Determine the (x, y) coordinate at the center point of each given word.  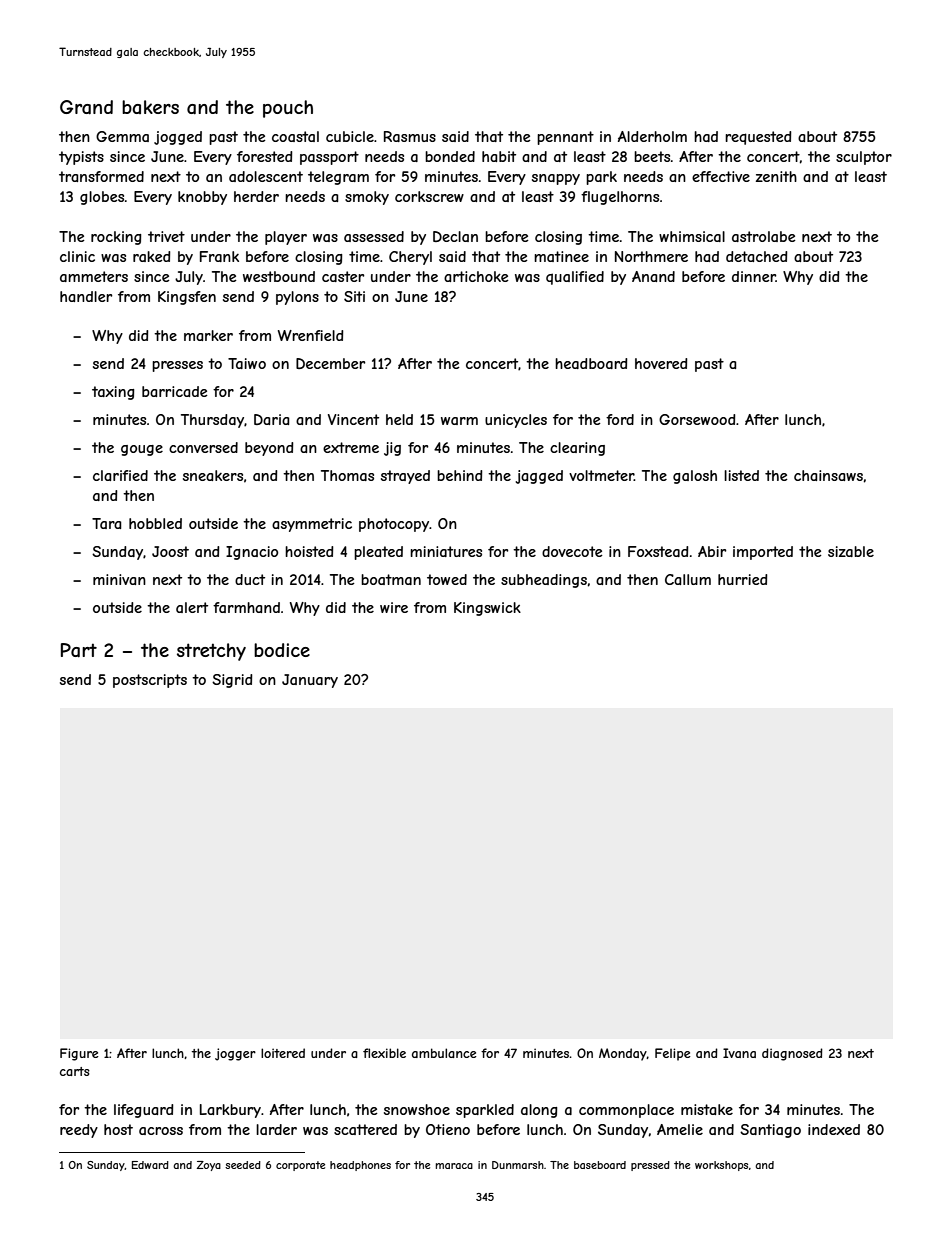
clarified (120, 475)
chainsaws (828, 475)
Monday (623, 1054)
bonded (450, 156)
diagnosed (792, 1054)
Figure (79, 1054)
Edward (150, 1165)
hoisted (309, 551)
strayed (405, 477)
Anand (653, 276)
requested (758, 138)
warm (459, 421)
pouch (288, 109)
